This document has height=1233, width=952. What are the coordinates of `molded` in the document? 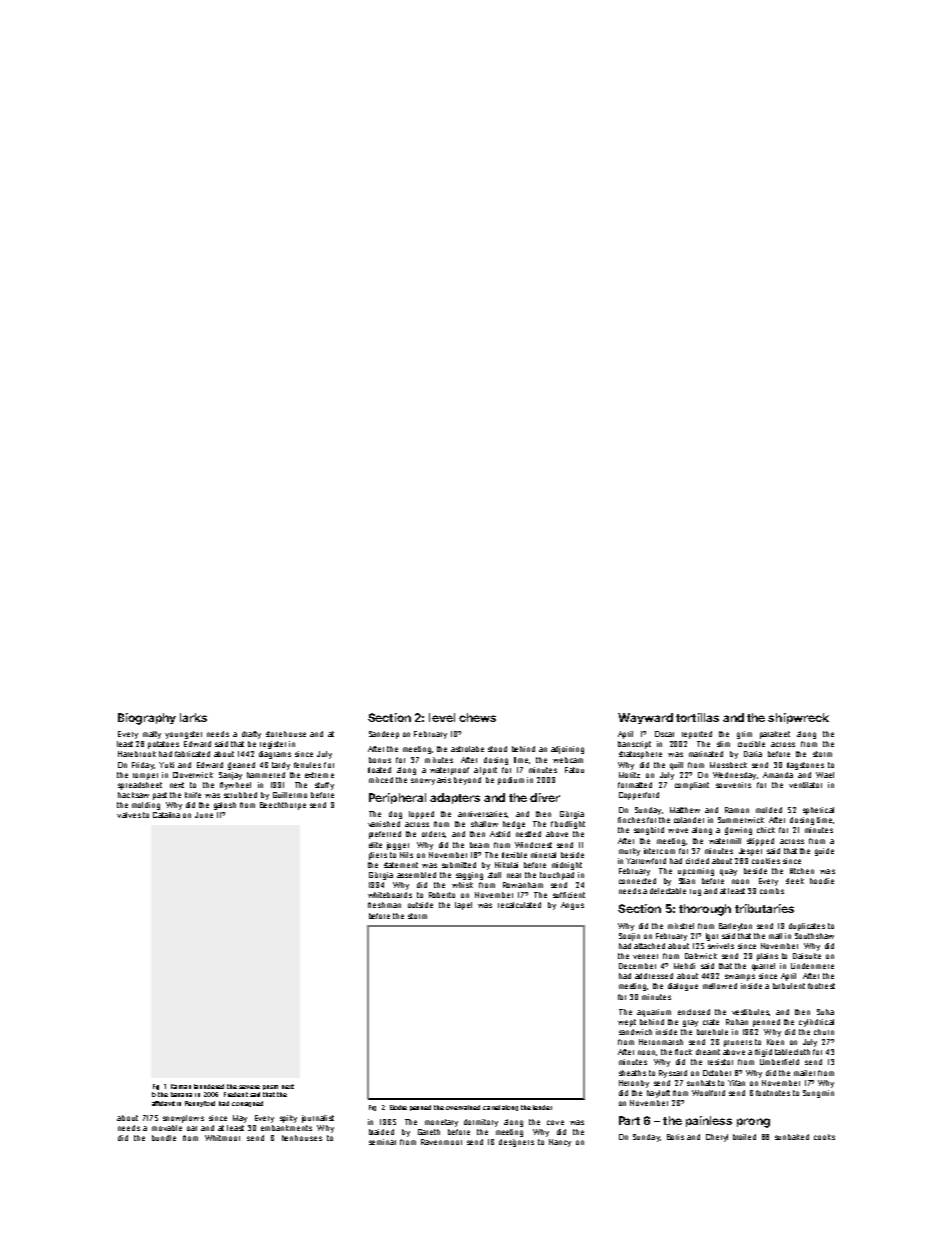 It's located at (769, 810).
